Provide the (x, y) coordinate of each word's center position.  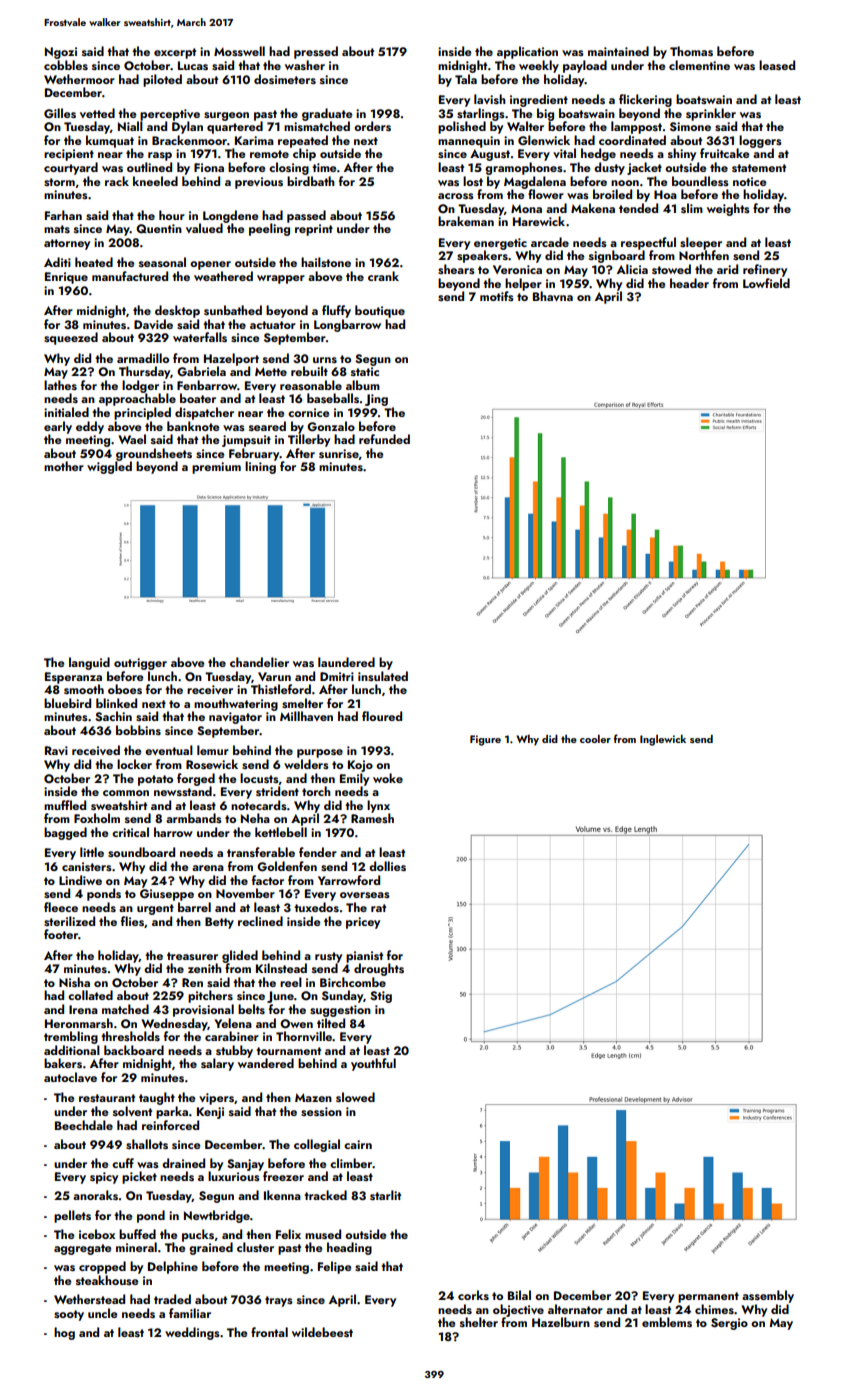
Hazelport (231, 359)
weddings (192, 1333)
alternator (575, 1309)
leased (777, 65)
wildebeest (322, 1332)
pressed (316, 52)
